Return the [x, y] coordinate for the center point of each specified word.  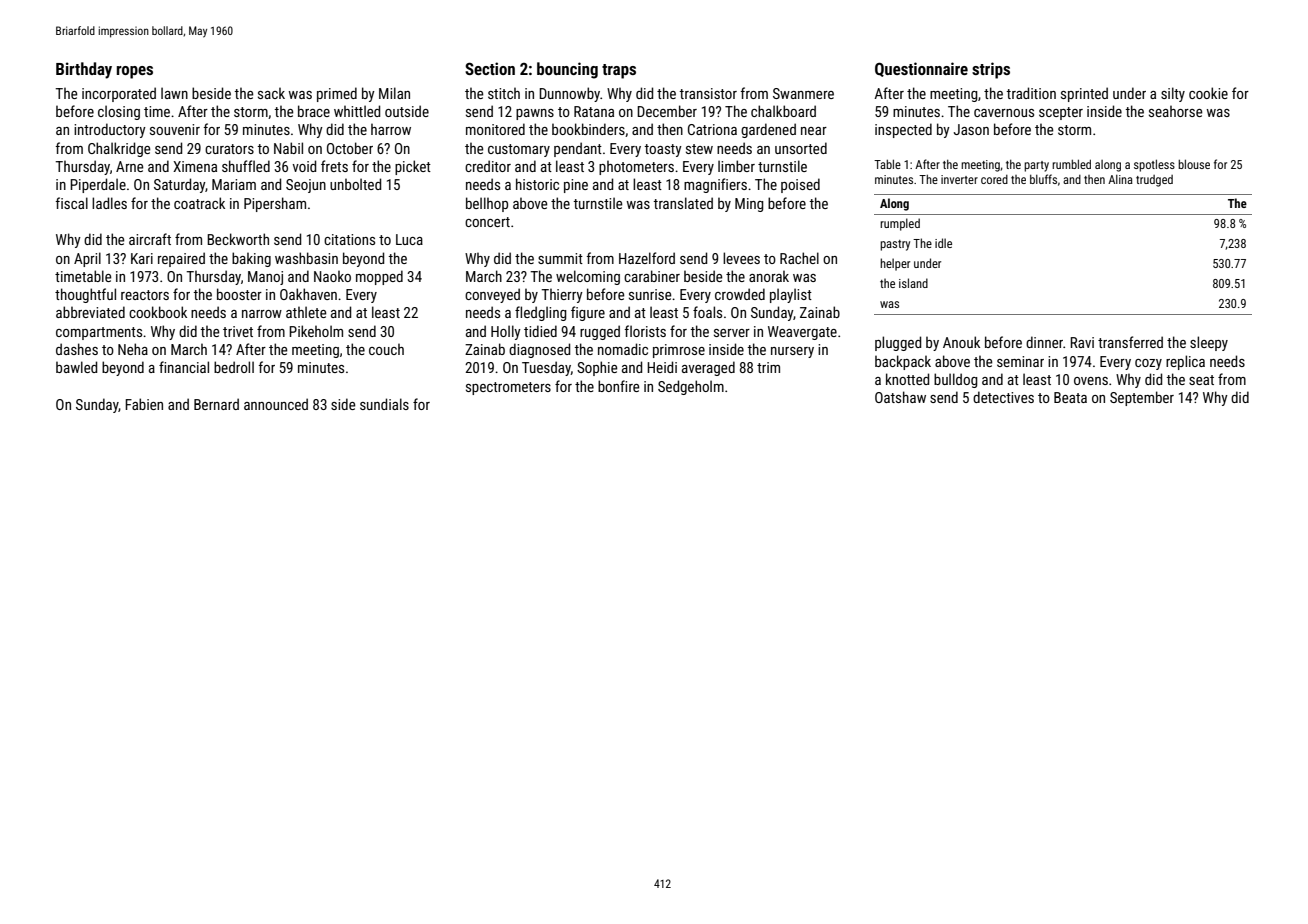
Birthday [84, 70]
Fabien [144, 404]
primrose [679, 351]
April [87, 259]
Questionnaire [921, 69]
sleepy [1209, 343]
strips [991, 70]
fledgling [541, 313]
